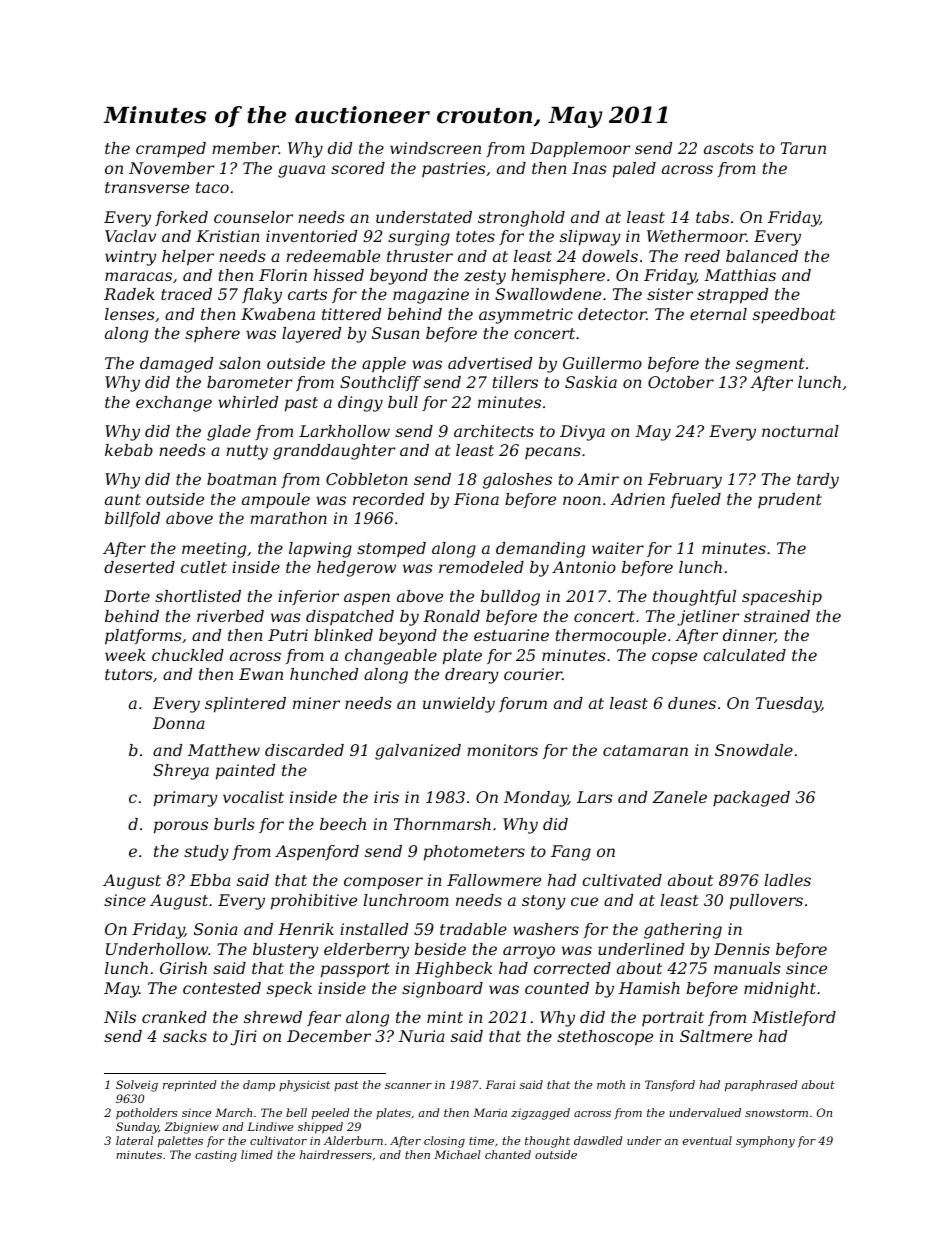  I want to click on windscreen, so click(435, 148).
